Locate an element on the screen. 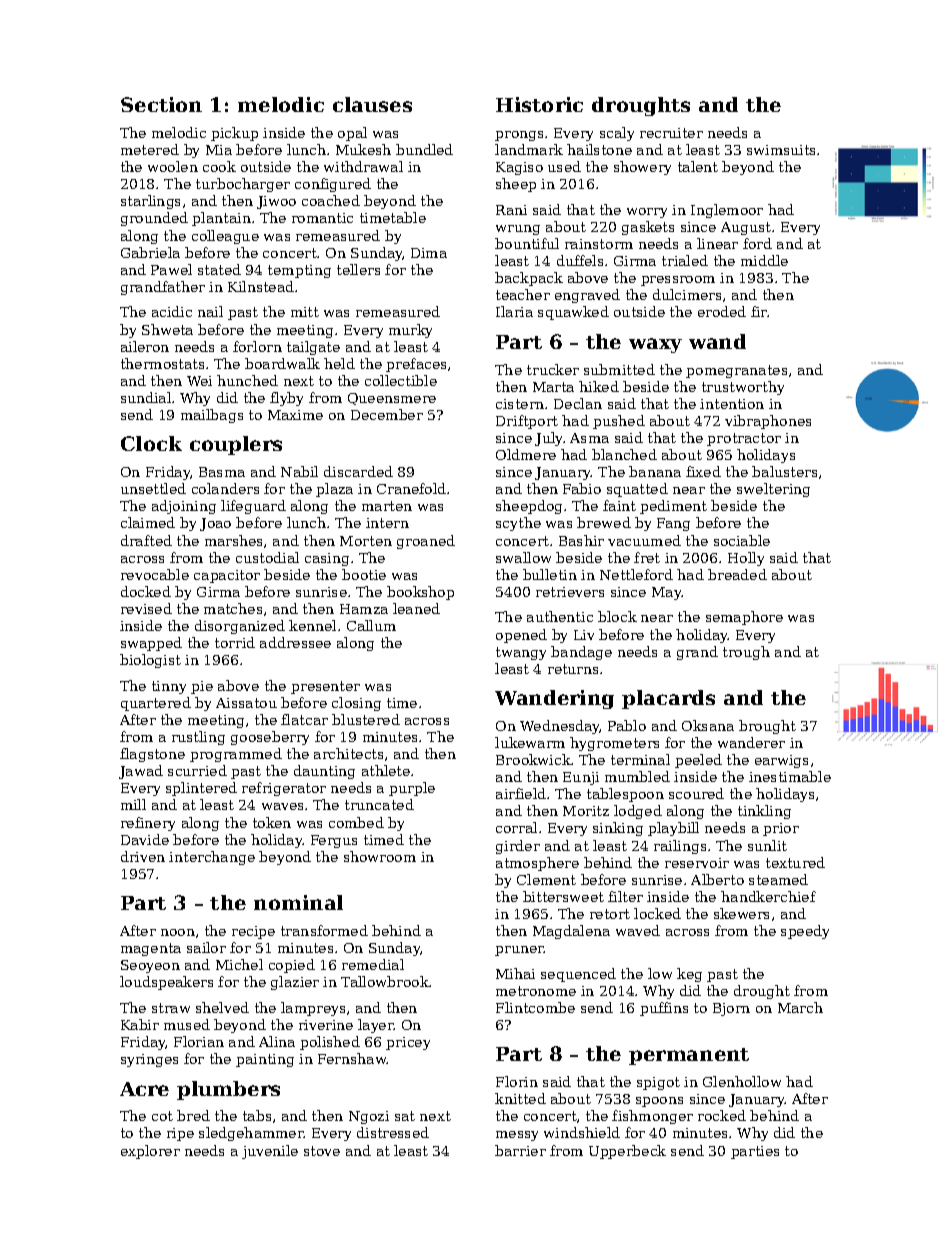 Image resolution: width=952 pixels, height=1233 pixels. torrid is located at coordinates (235, 642).
